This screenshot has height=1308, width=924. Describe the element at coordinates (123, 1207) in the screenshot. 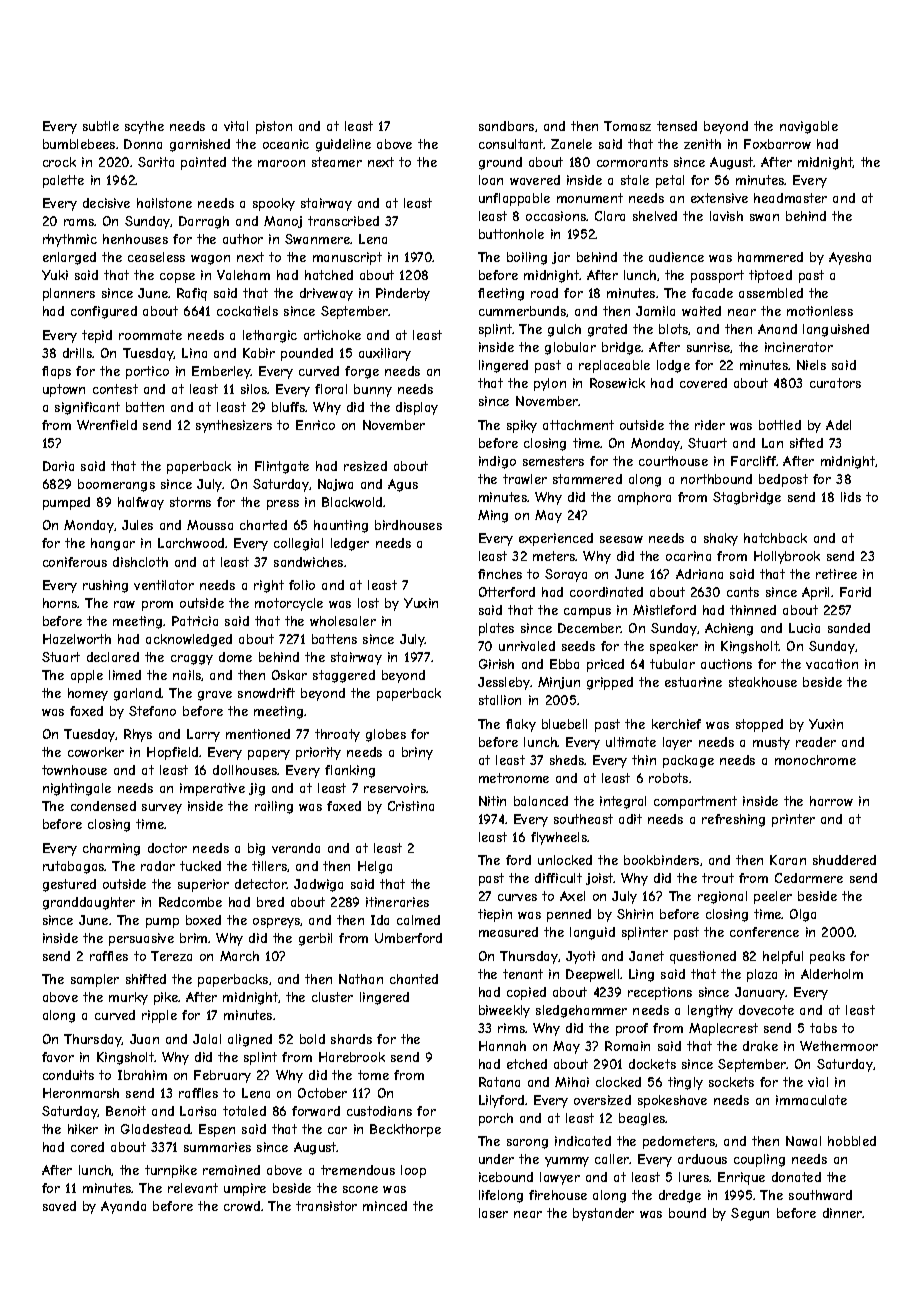

I see `Ayanda` at that location.
